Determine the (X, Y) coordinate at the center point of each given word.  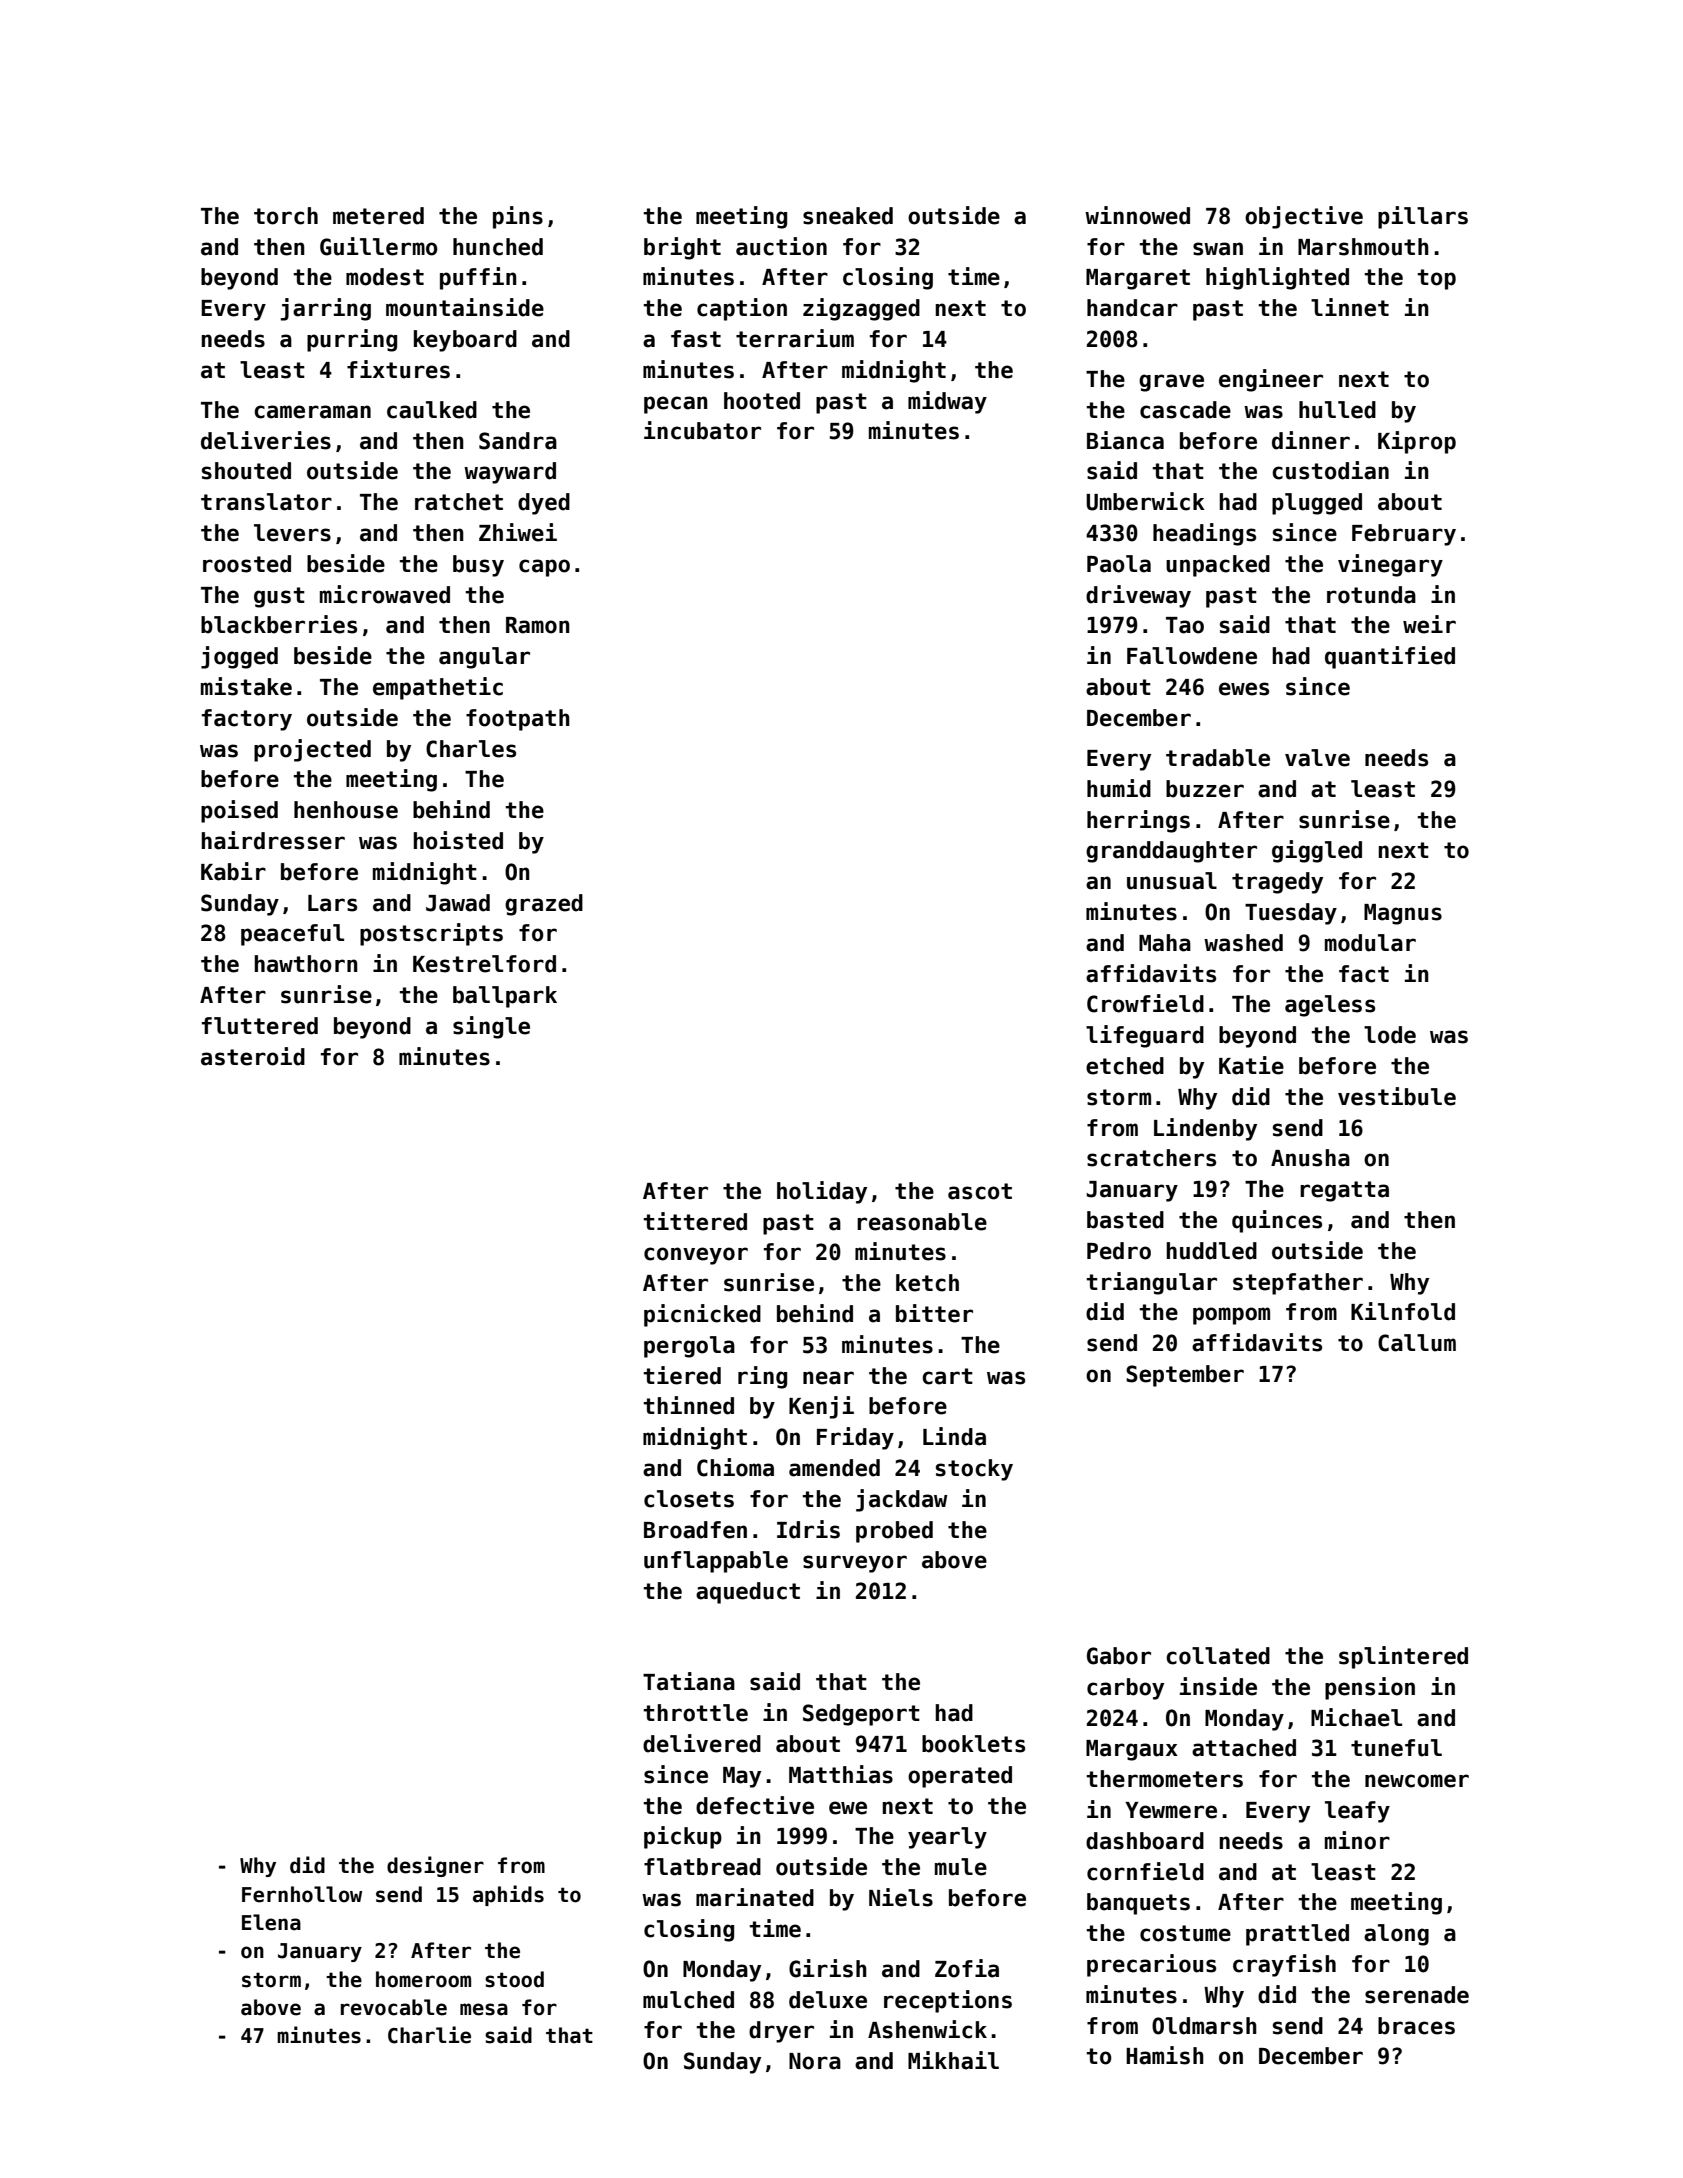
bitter (934, 1313)
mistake (246, 686)
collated (1218, 1656)
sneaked (848, 216)
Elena (271, 1922)
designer (435, 1866)
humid (1119, 788)
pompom (1231, 1316)
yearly (947, 1838)
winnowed (1137, 215)
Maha (1165, 943)
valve (1317, 758)
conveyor (696, 1256)
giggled (1317, 851)
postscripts (431, 934)
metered (378, 216)
